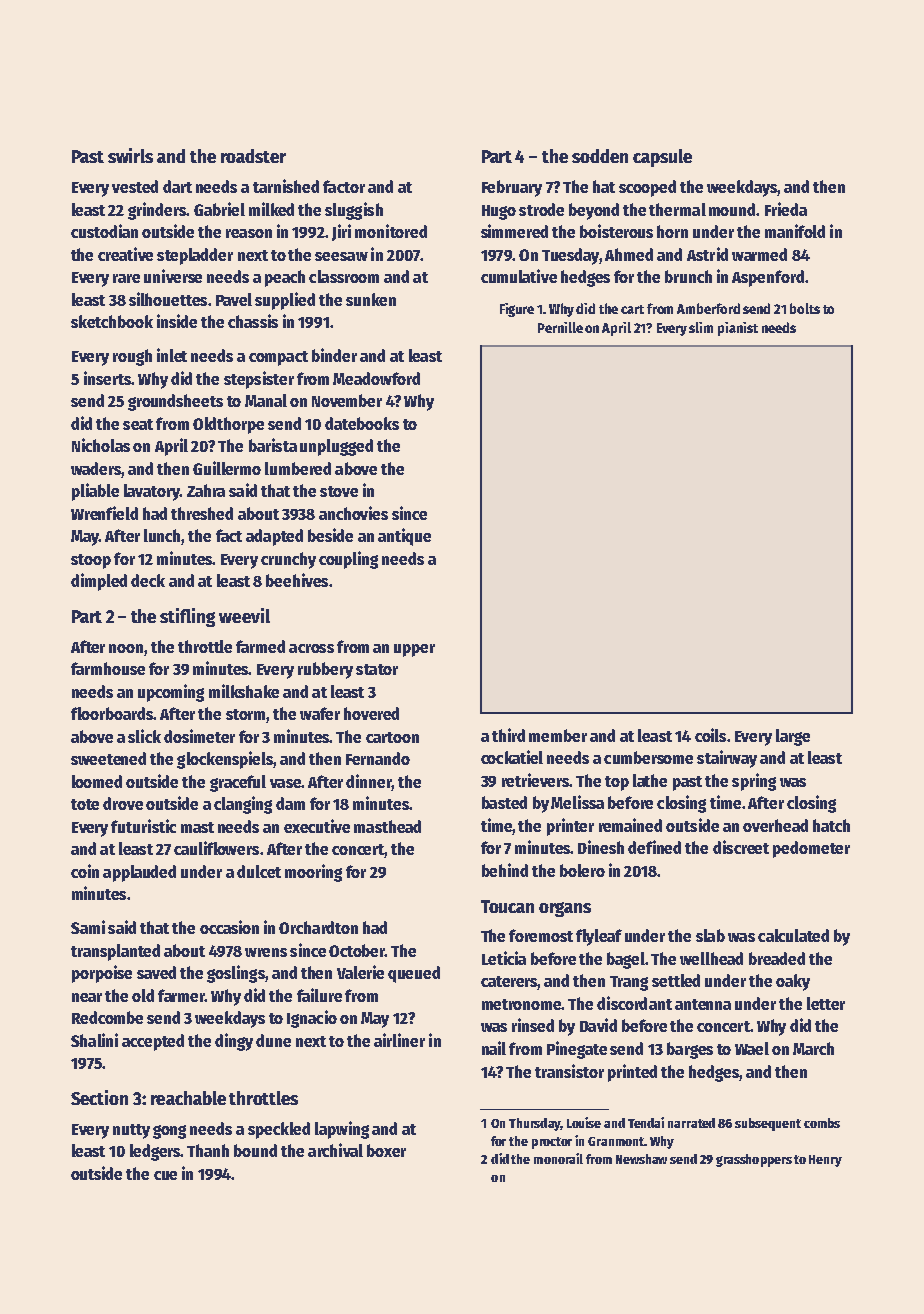 This screenshot has height=1314, width=924. Describe the element at coordinates (165, 1175) in the screenshot. I see `cue` at that location.
